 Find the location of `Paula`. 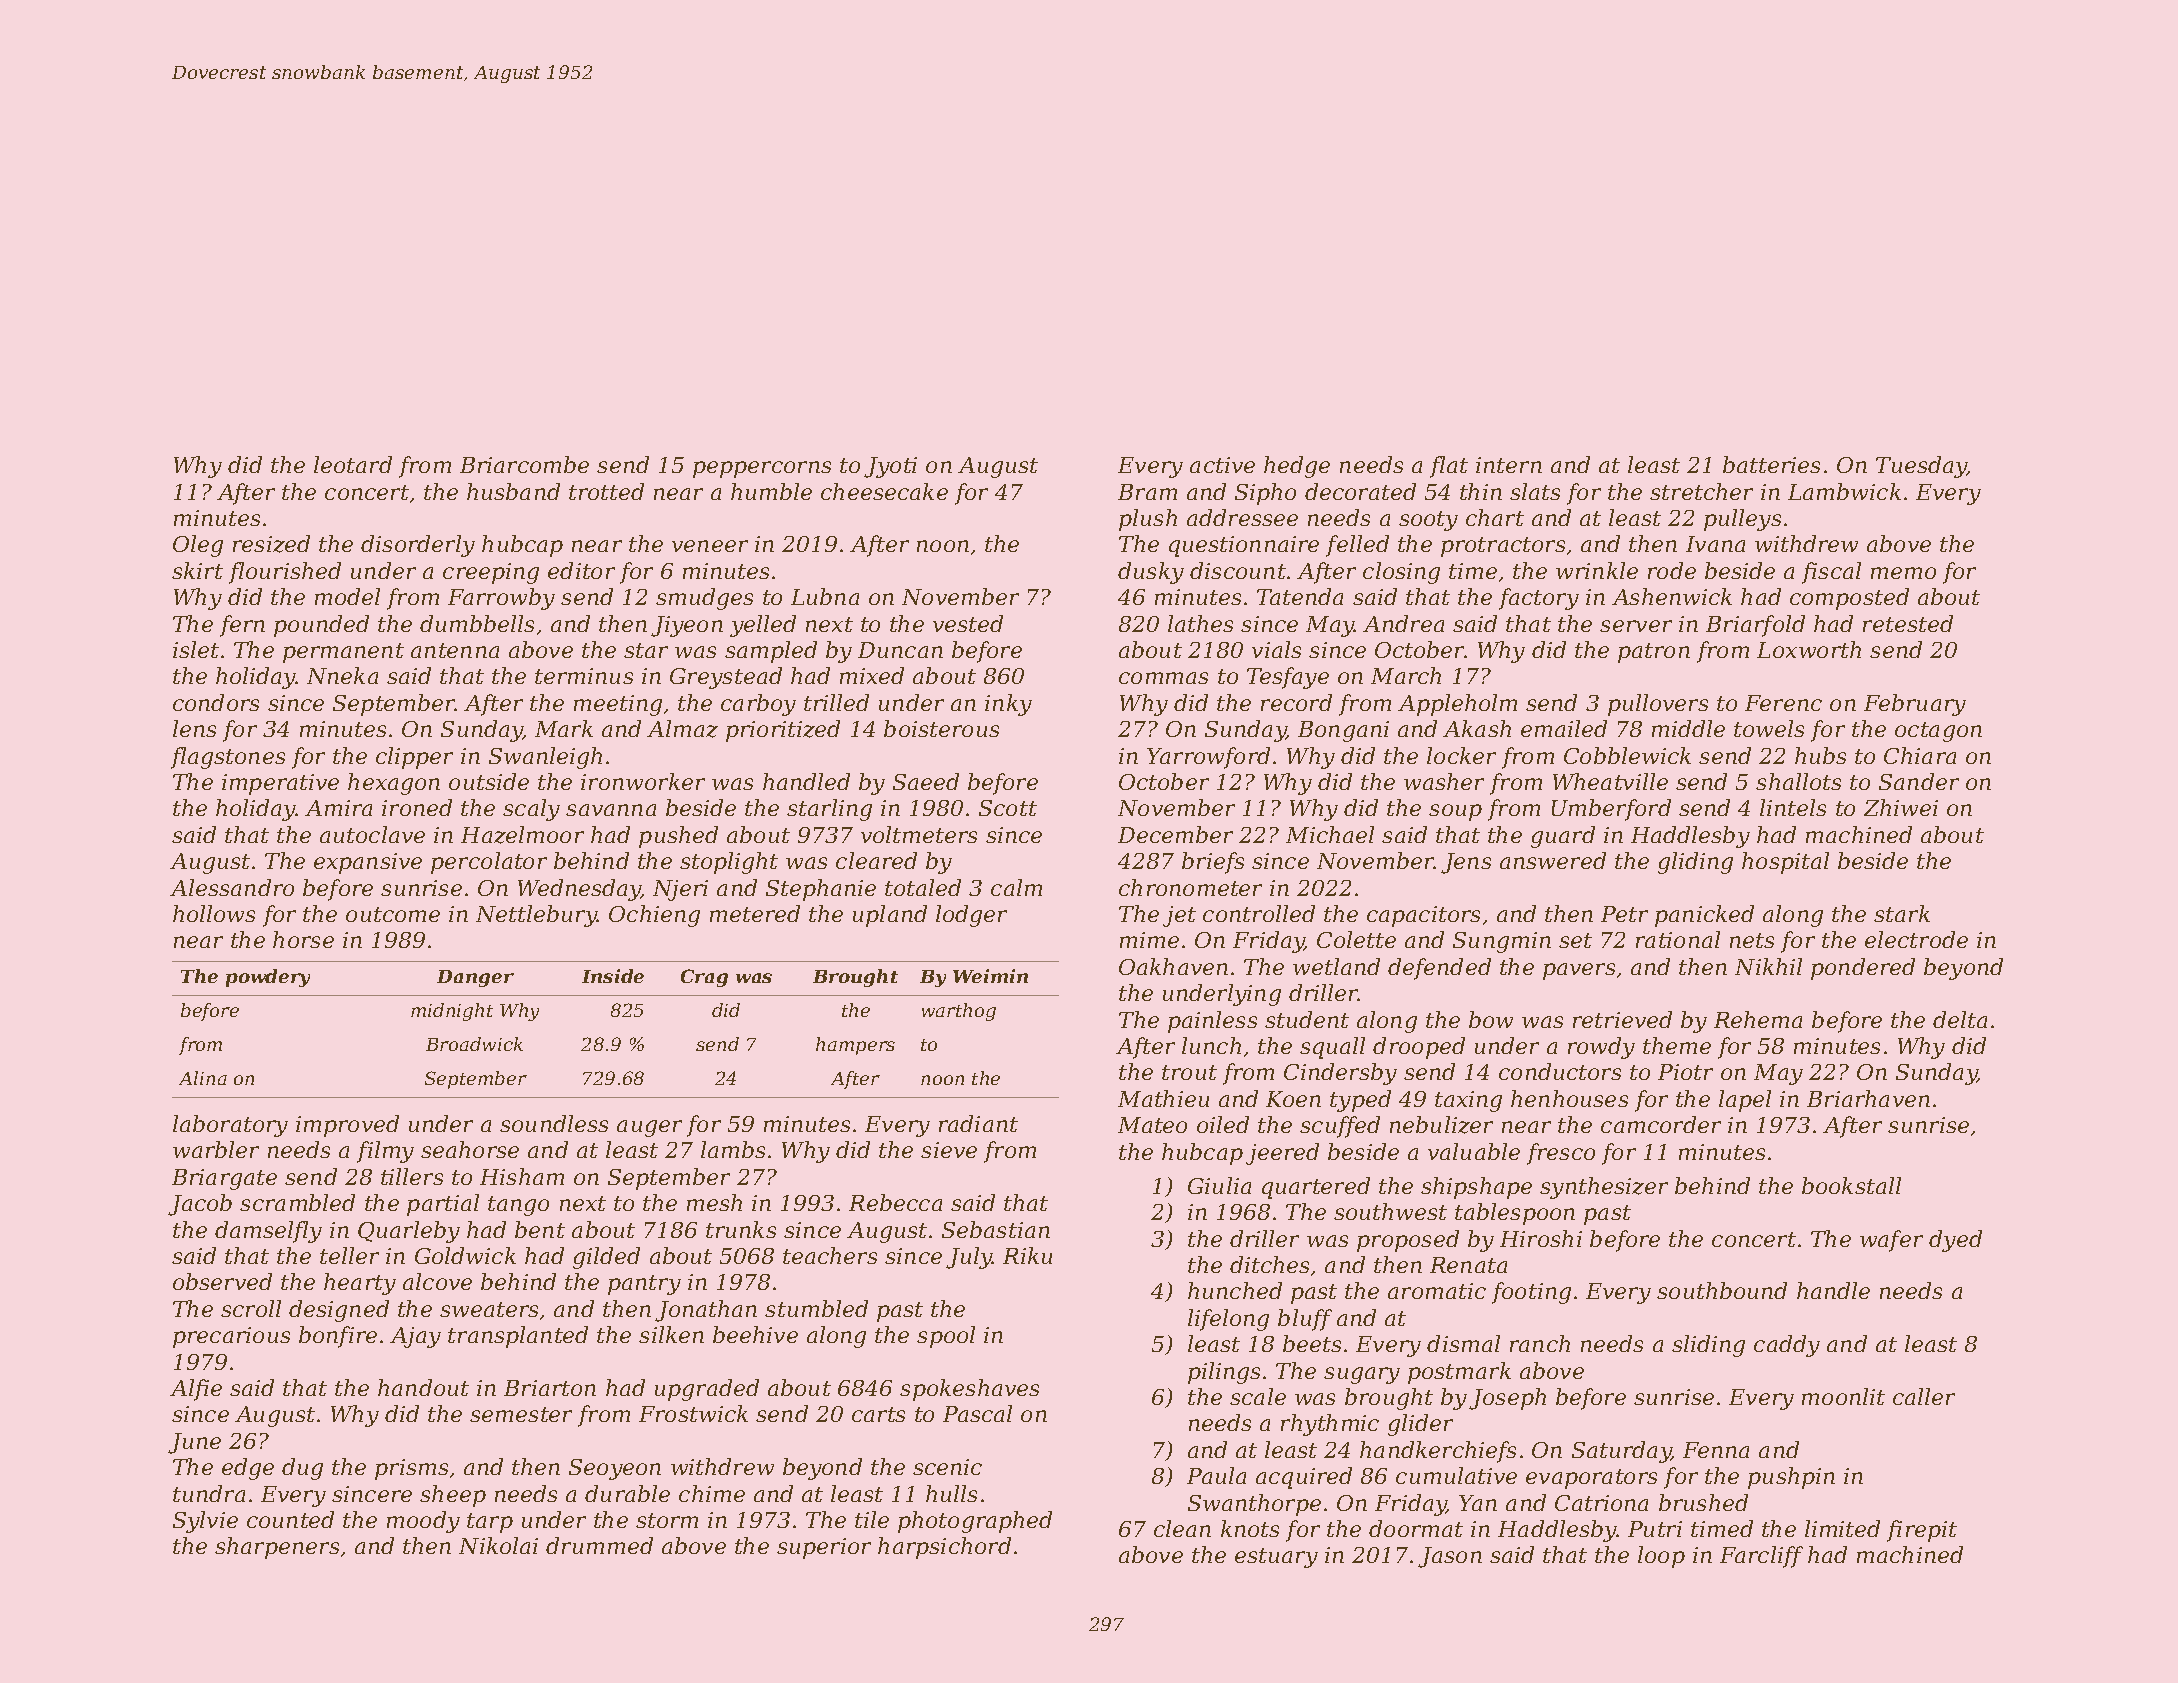

Paula is located at coordinates (1216, 1475).
